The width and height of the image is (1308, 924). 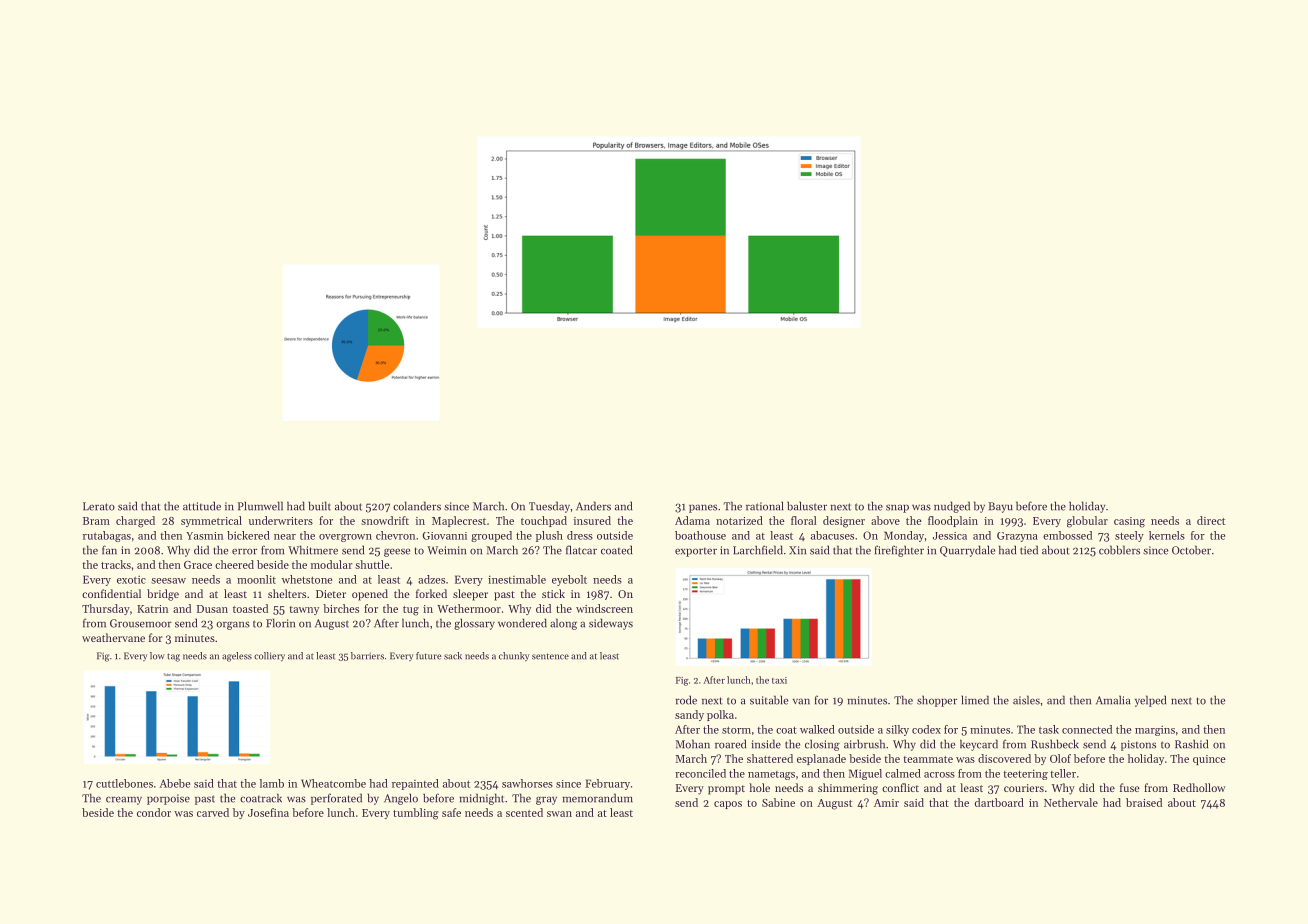 I want to click on tumbling, so click(x=416, y=814).
